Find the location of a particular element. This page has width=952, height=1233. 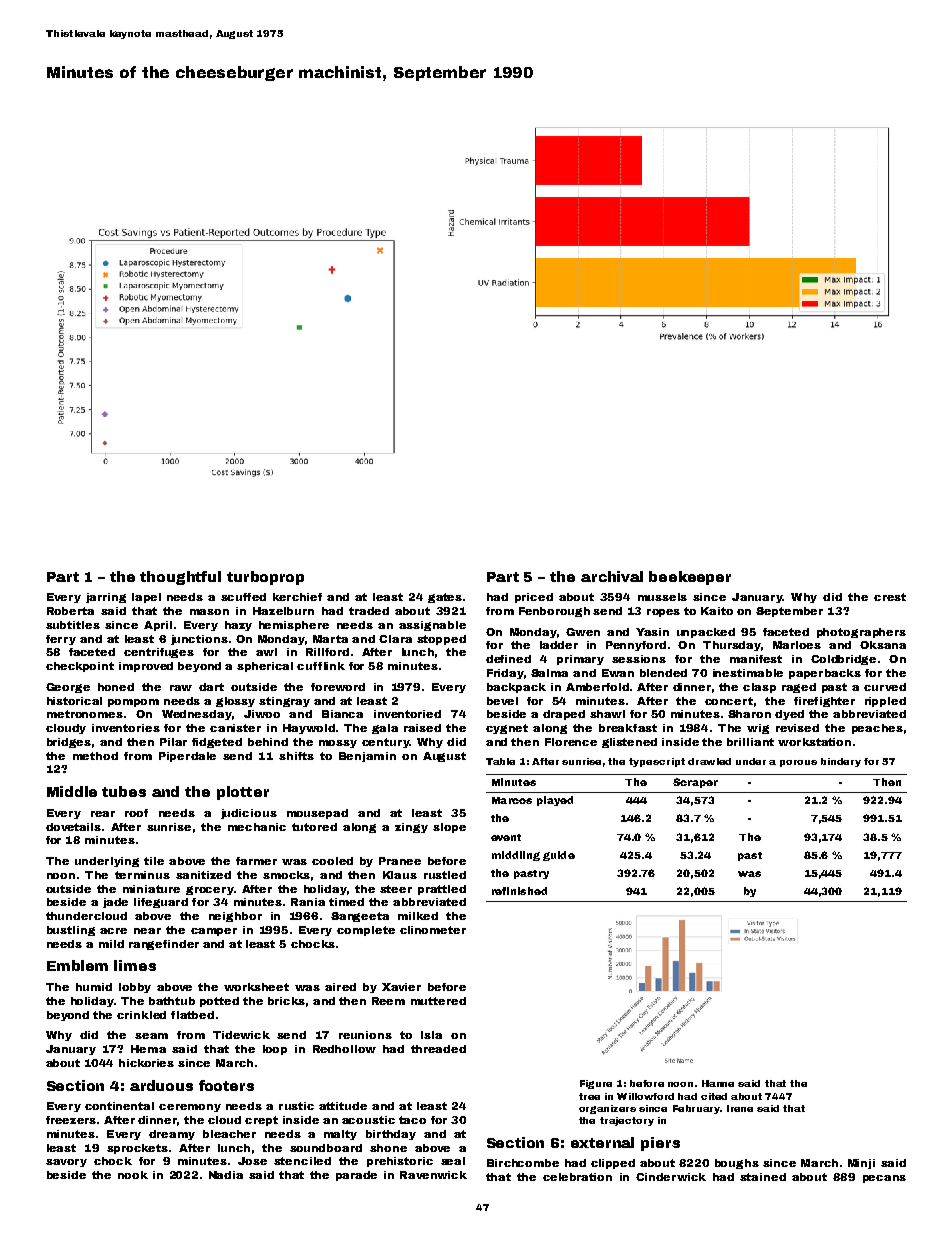

worksheet is located at coordinates (256, 987).
